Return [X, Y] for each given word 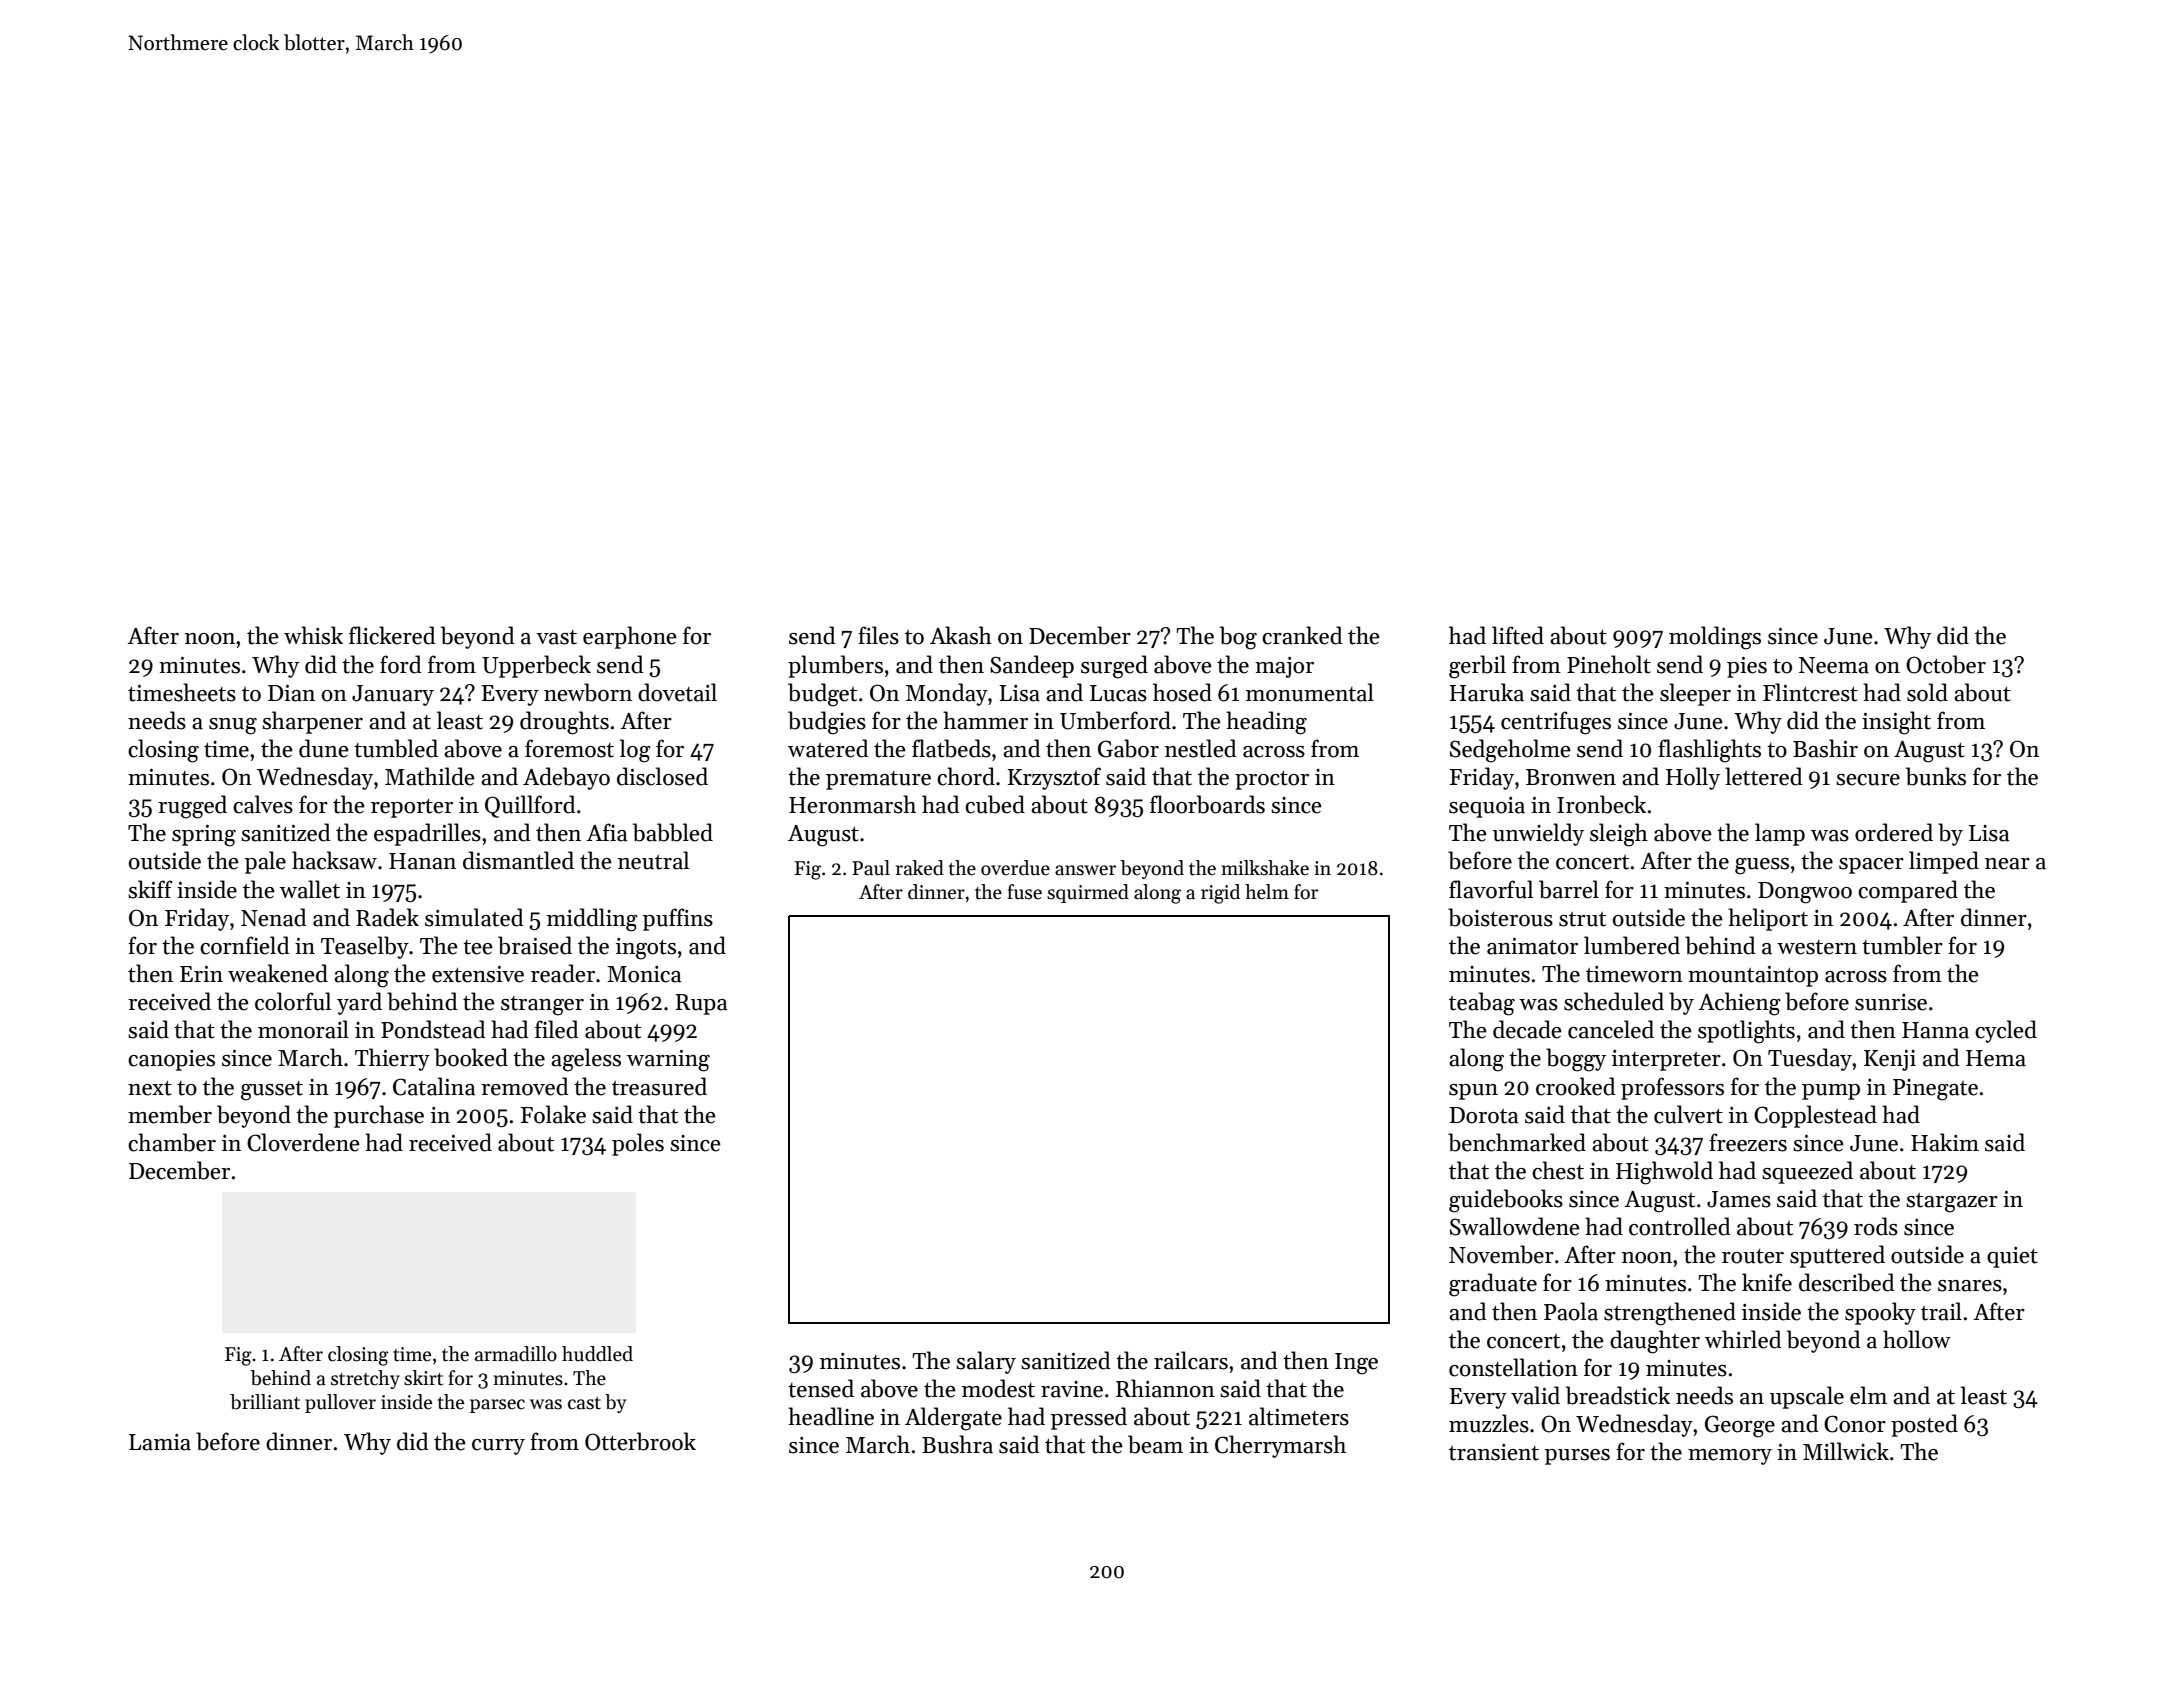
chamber [172, 1142]
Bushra [957, 1444]
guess [1762, 866]
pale [265, 862]
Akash [961, 635]
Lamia [160, 1442]
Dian [291, 693]
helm [1267, 892]
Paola [1571, 1311]
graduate [1493, 1285]
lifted [1518, 635]
